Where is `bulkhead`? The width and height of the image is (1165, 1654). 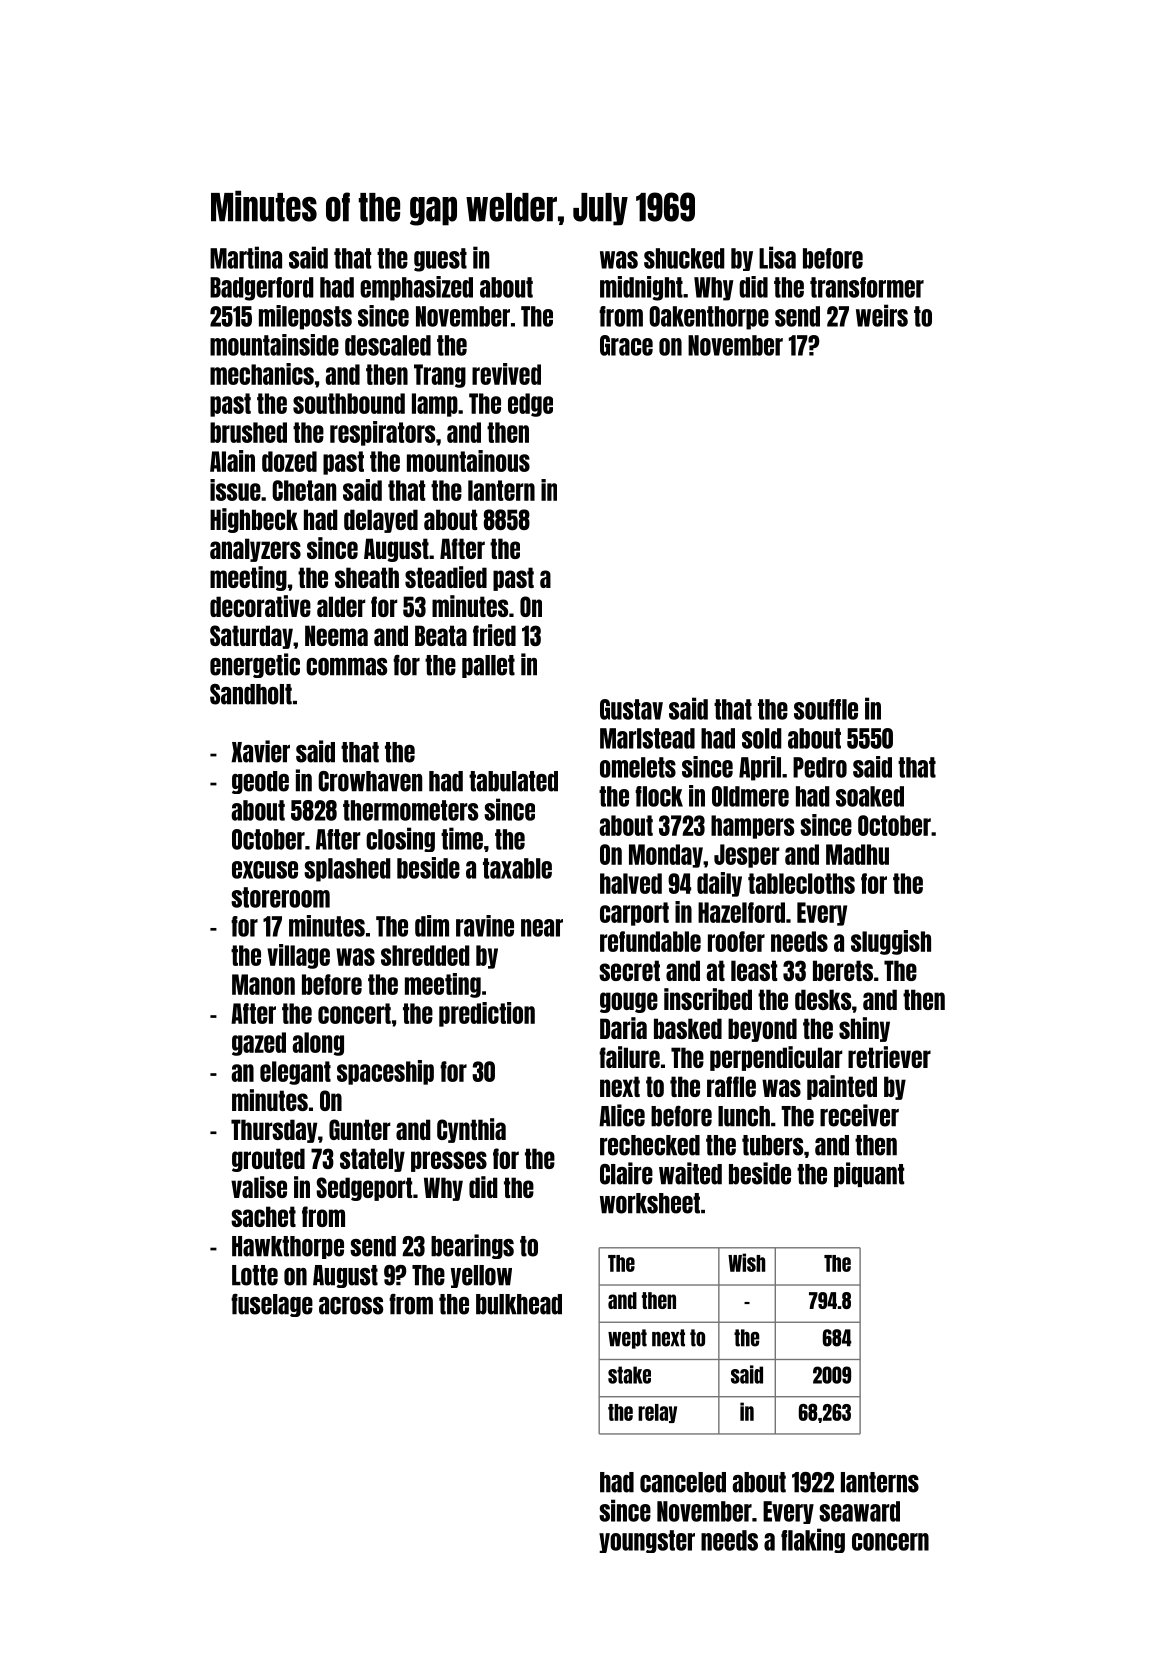
bulkhead is located at coordinates (519, 1304).
